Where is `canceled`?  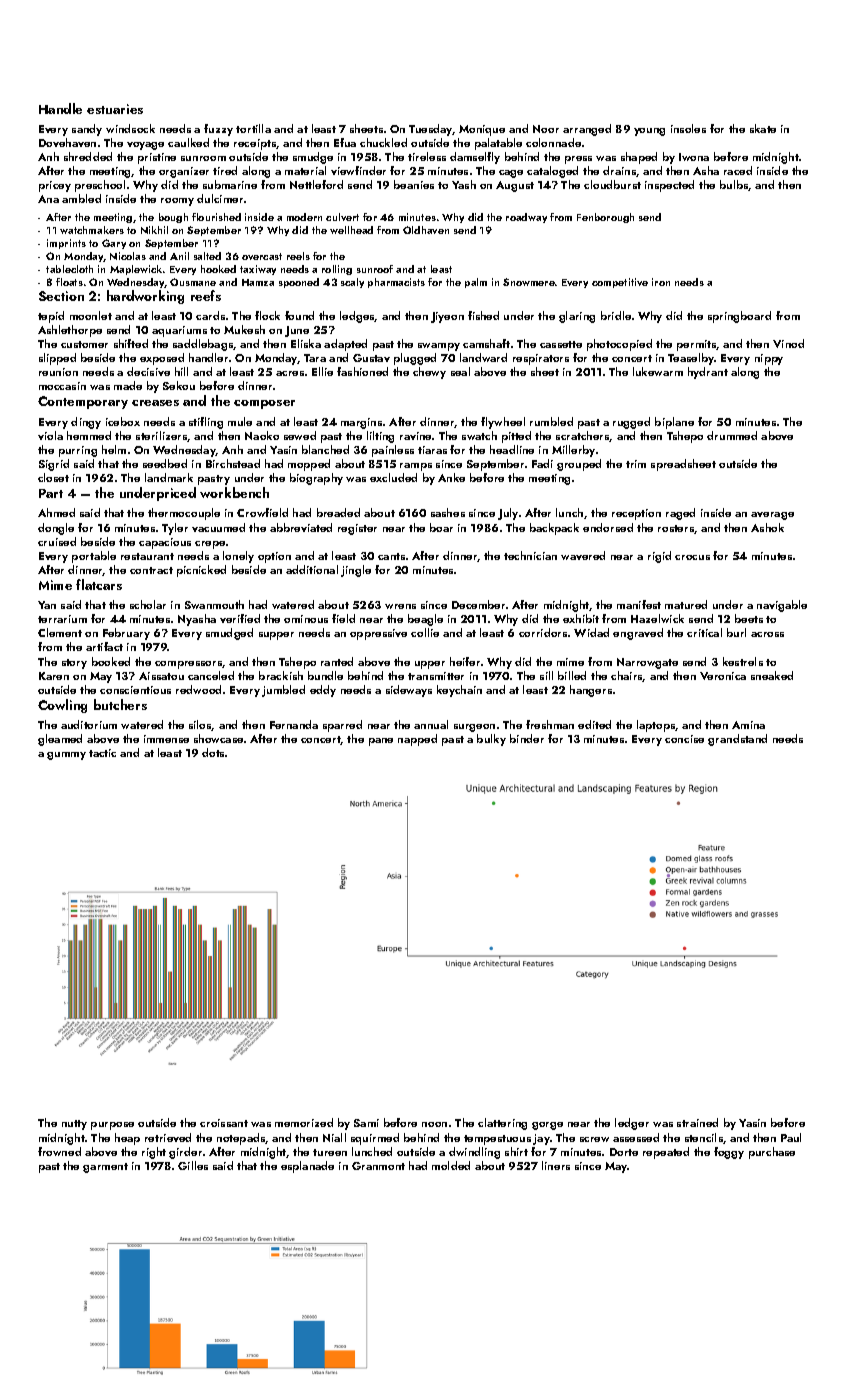 canceled is located at coordinates (211, 675).
